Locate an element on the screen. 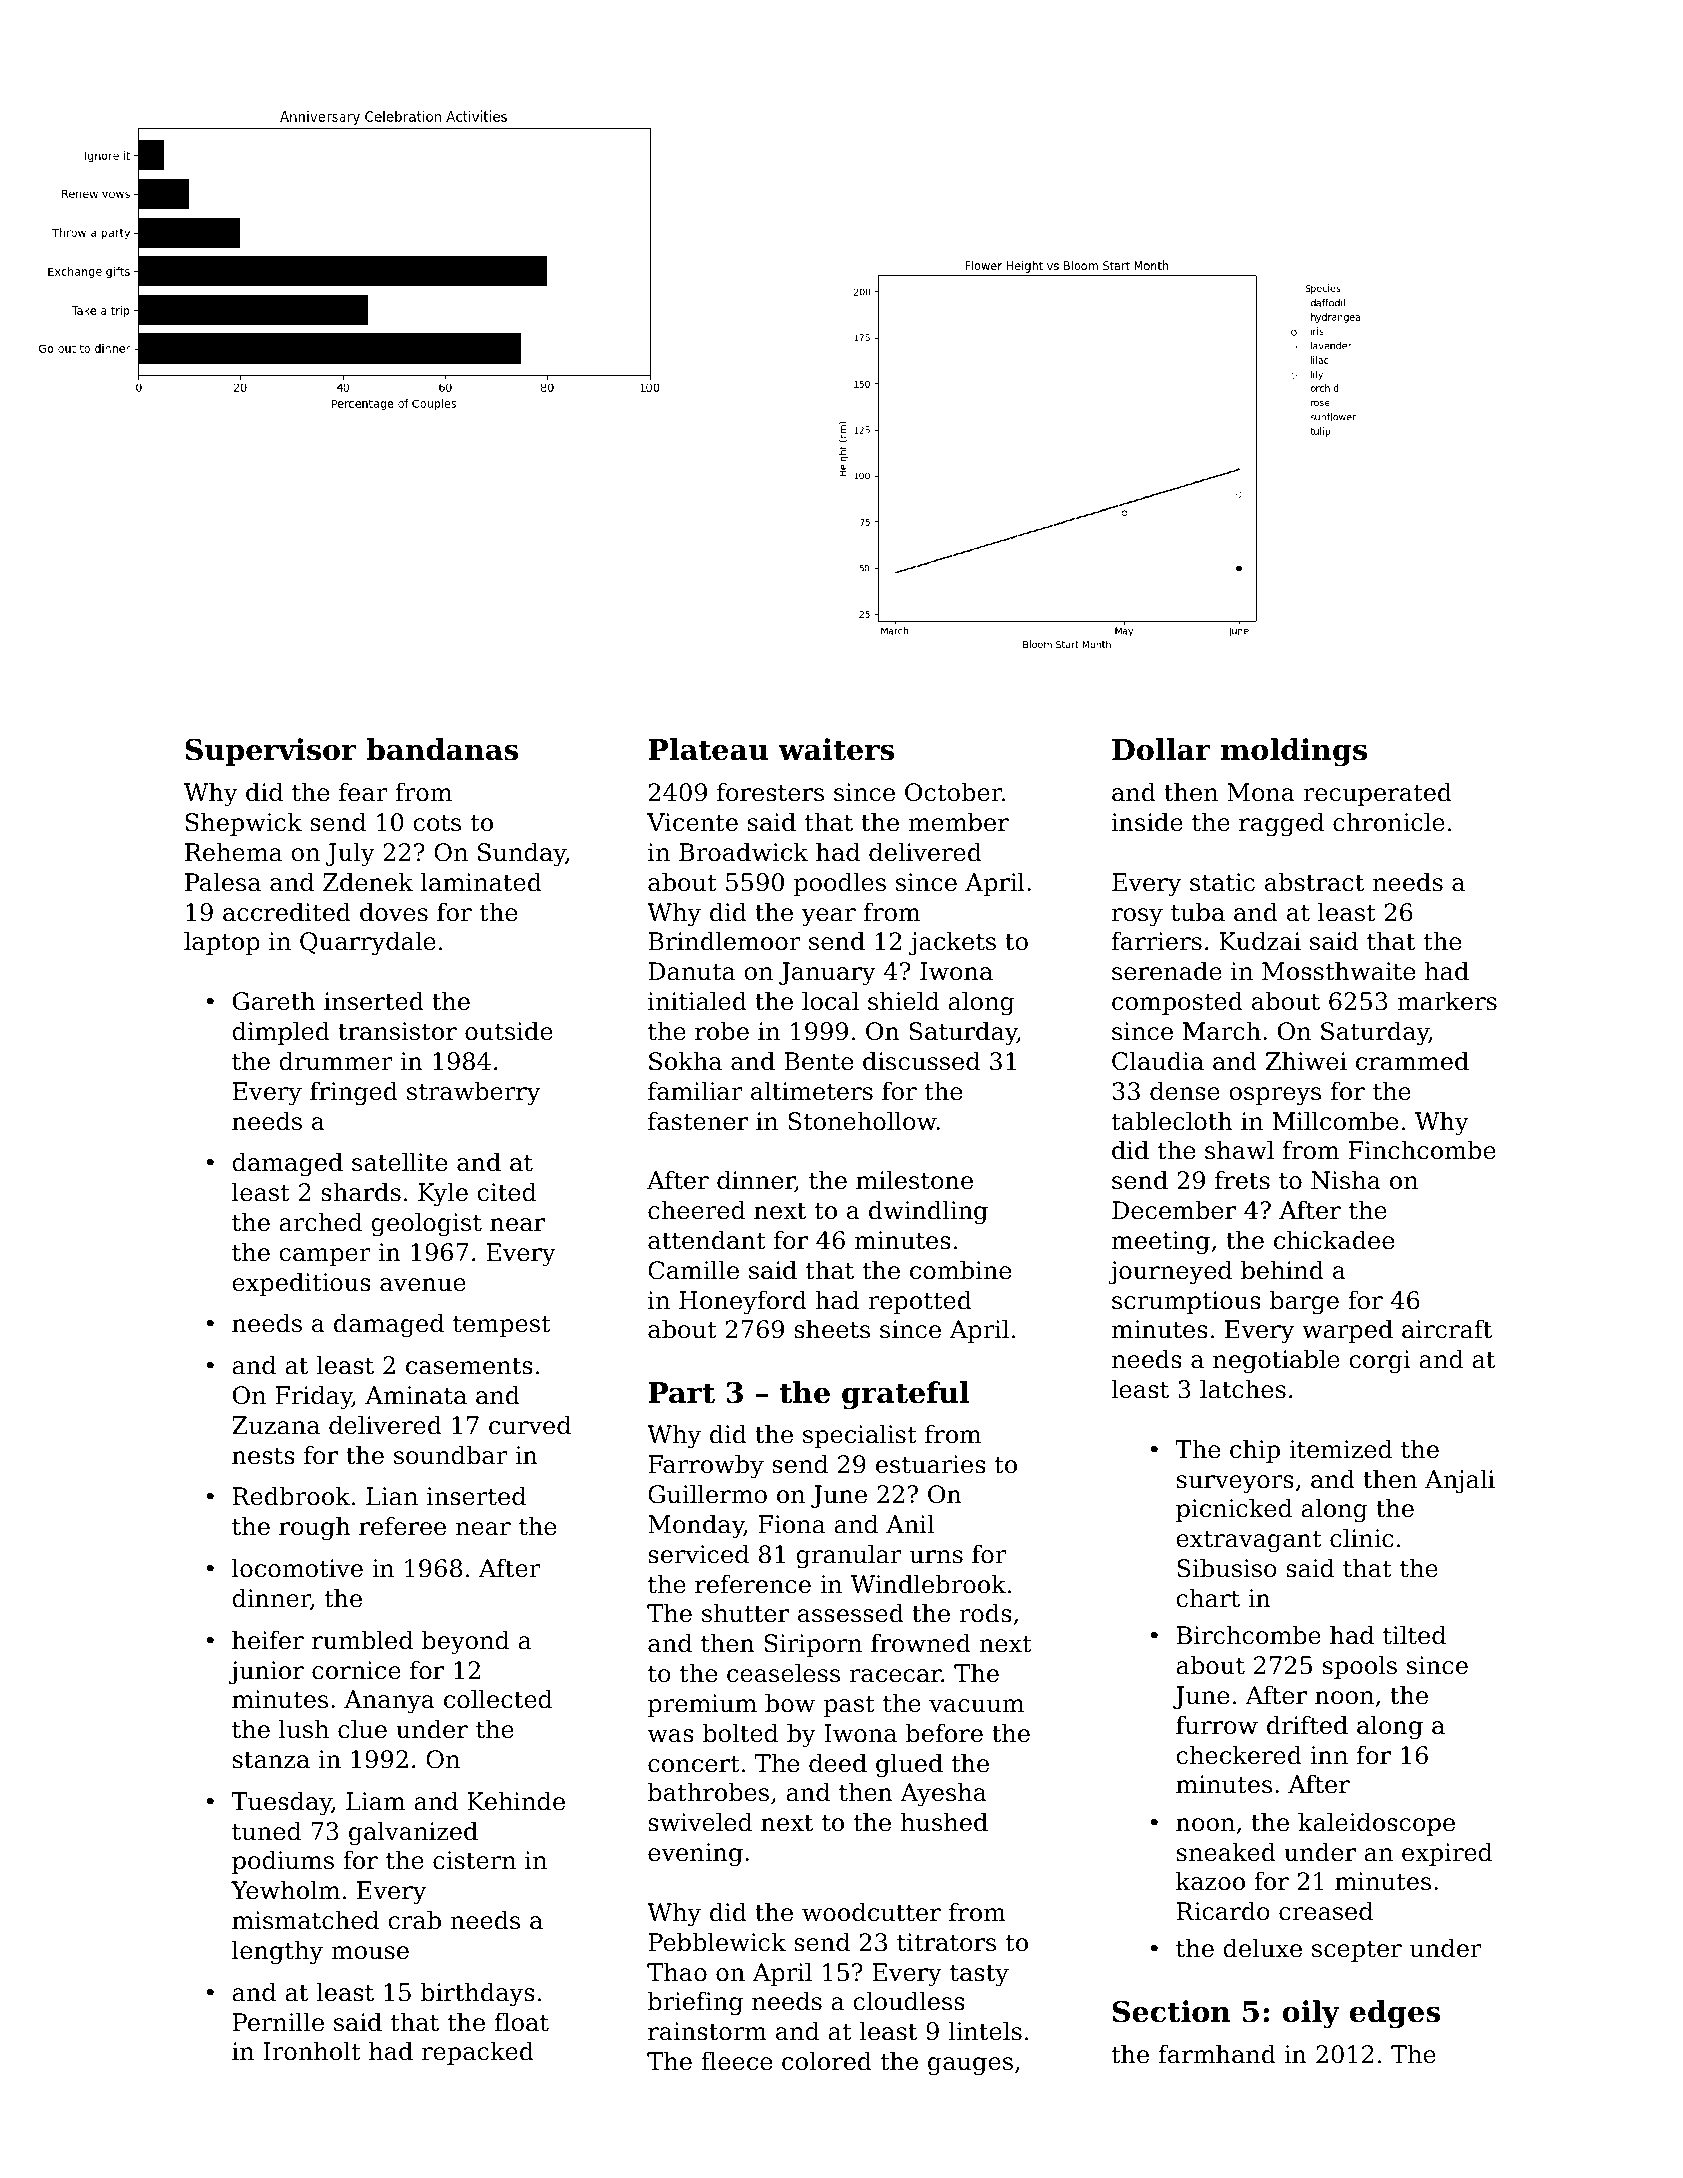  accredited is located at coordinates (287, 912).
